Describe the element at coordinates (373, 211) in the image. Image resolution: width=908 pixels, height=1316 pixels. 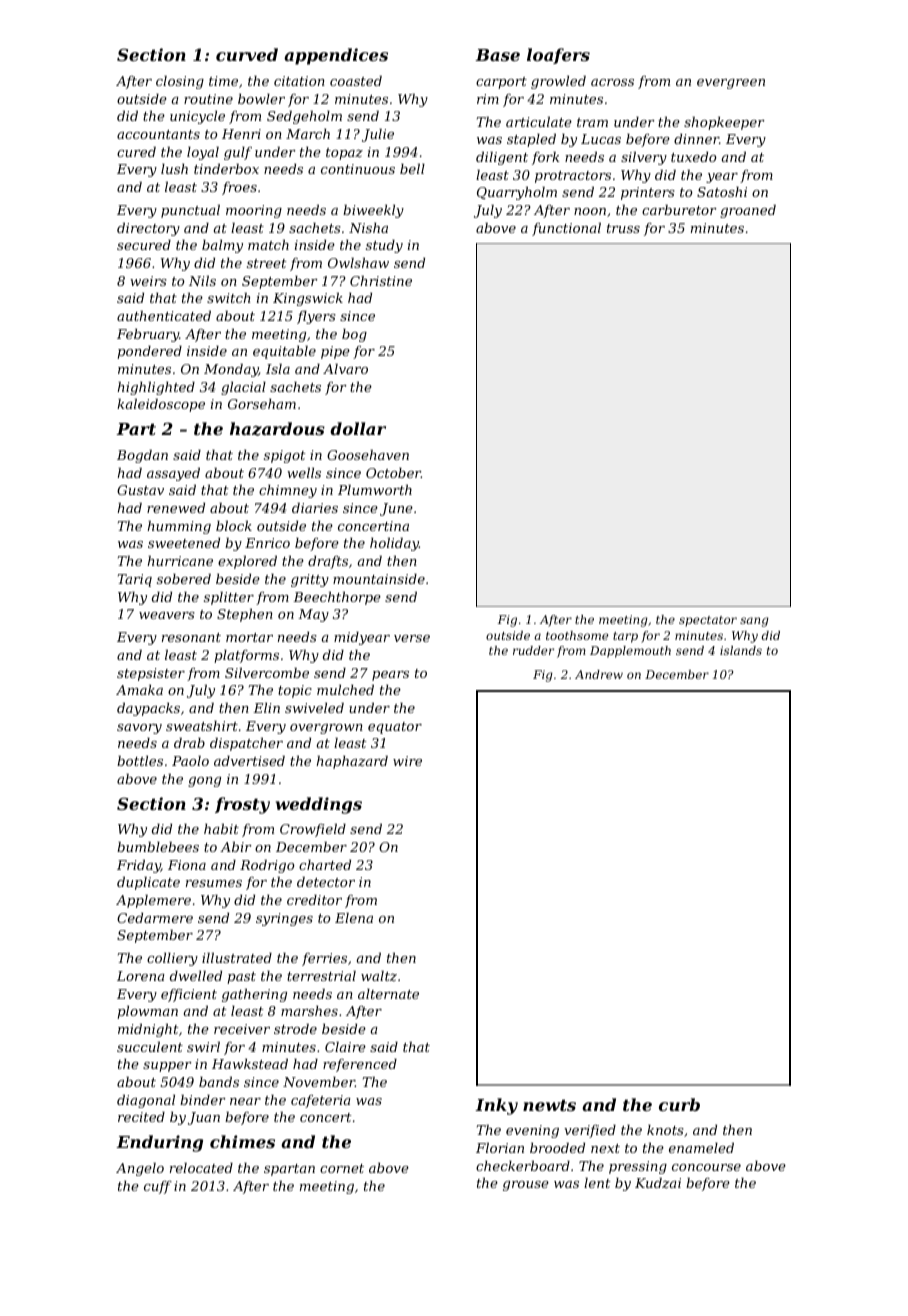
I see `biweekly` at that location.
